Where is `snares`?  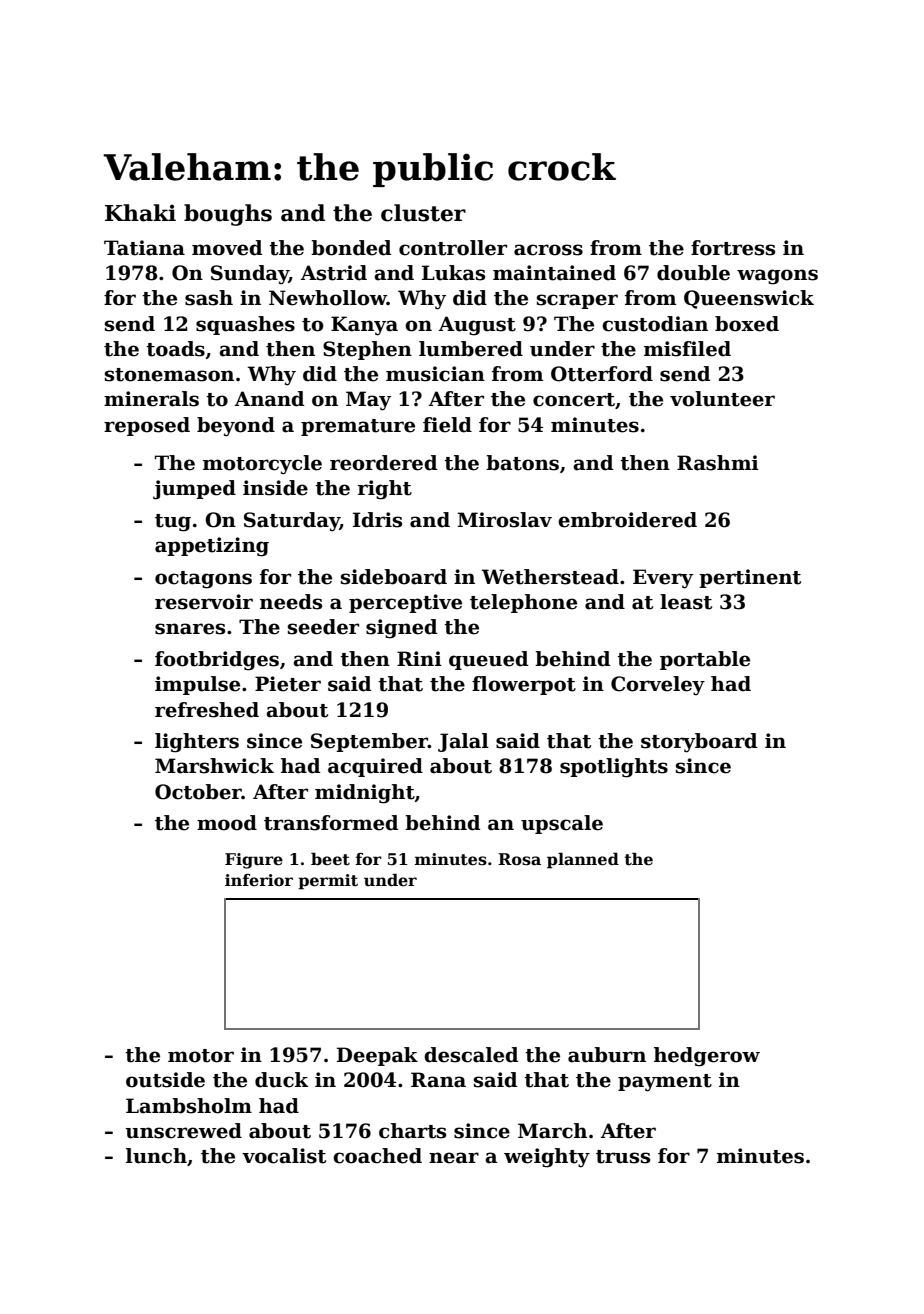 snares is located at coordinates (190, 629).
